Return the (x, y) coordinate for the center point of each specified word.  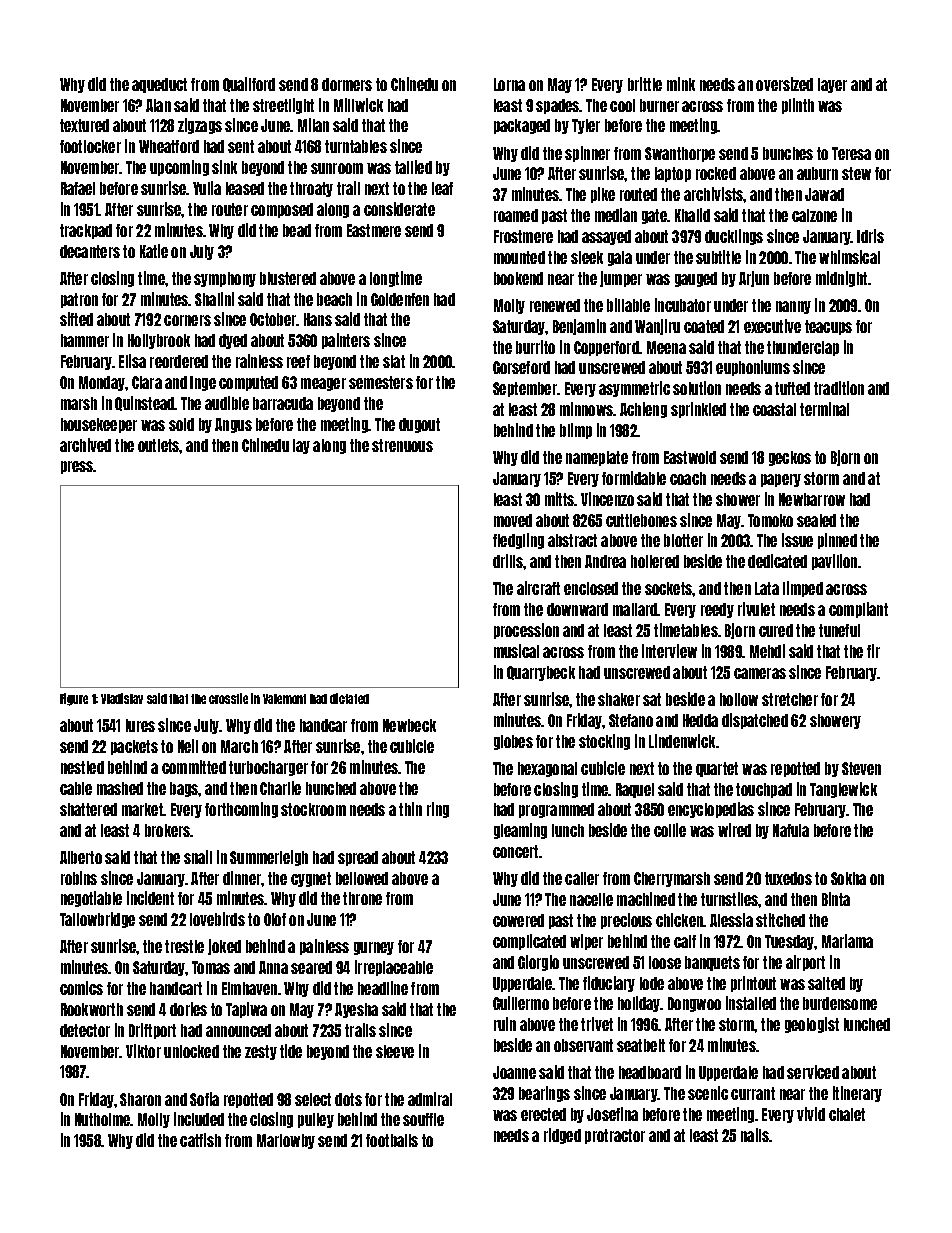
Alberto (81, 857)
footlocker (90, 146)
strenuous (402, 445)
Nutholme (103, 1119)
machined (646, 899)
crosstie (228, 698)
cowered (518, 920)
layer (832, 85)
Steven (861, 768)
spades (558, 106)
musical (516, 651)
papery (781, 480)
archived (85, 445)
